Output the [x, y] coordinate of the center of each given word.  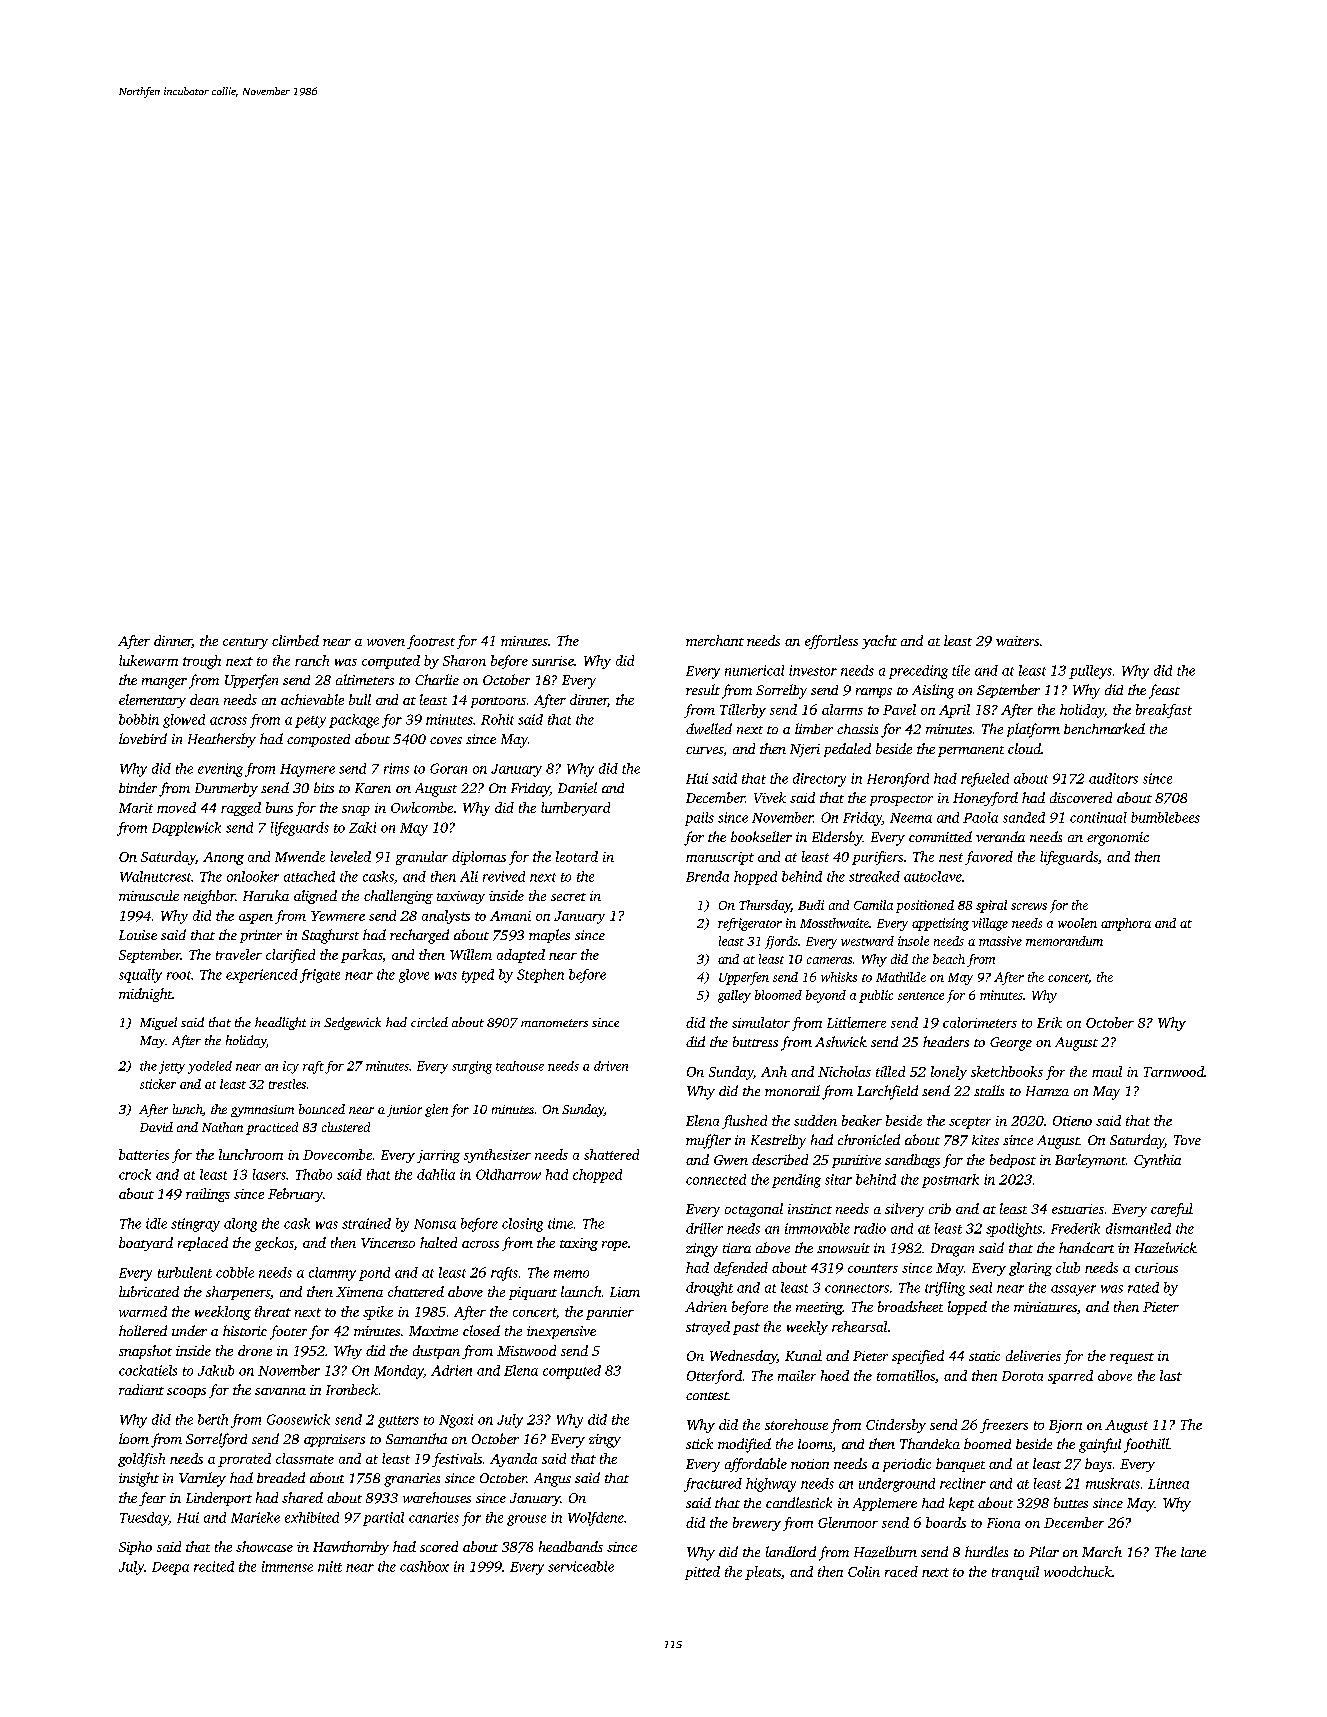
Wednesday [743, 1357]
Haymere [307, 770]
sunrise [553, 661]
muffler [708, 1141]
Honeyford [985, 799]
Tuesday [144, 1519]
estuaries [1078, 1209]
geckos [274, 1244]
